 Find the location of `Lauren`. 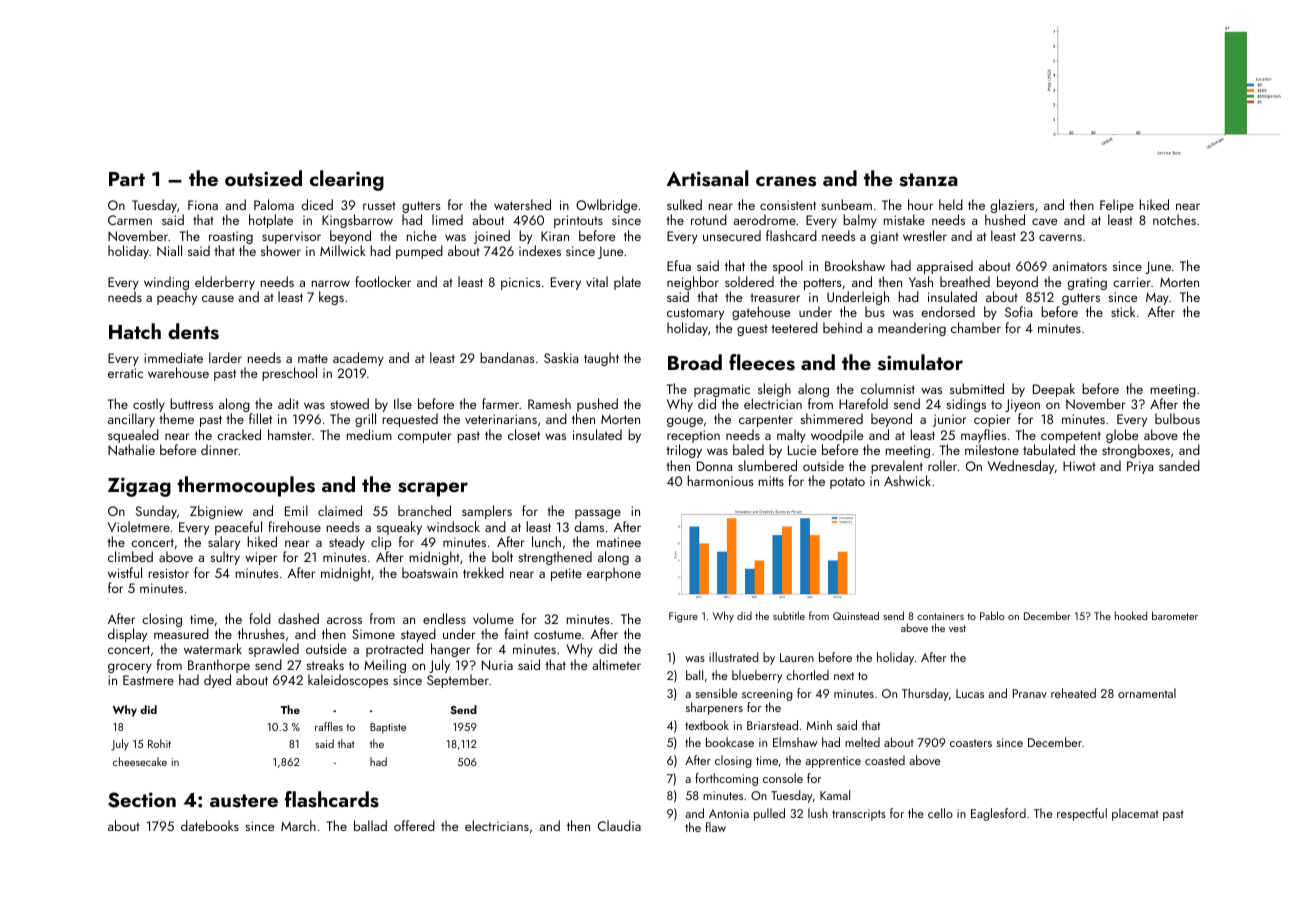

Lauren is located at coordinates (797, 657).
